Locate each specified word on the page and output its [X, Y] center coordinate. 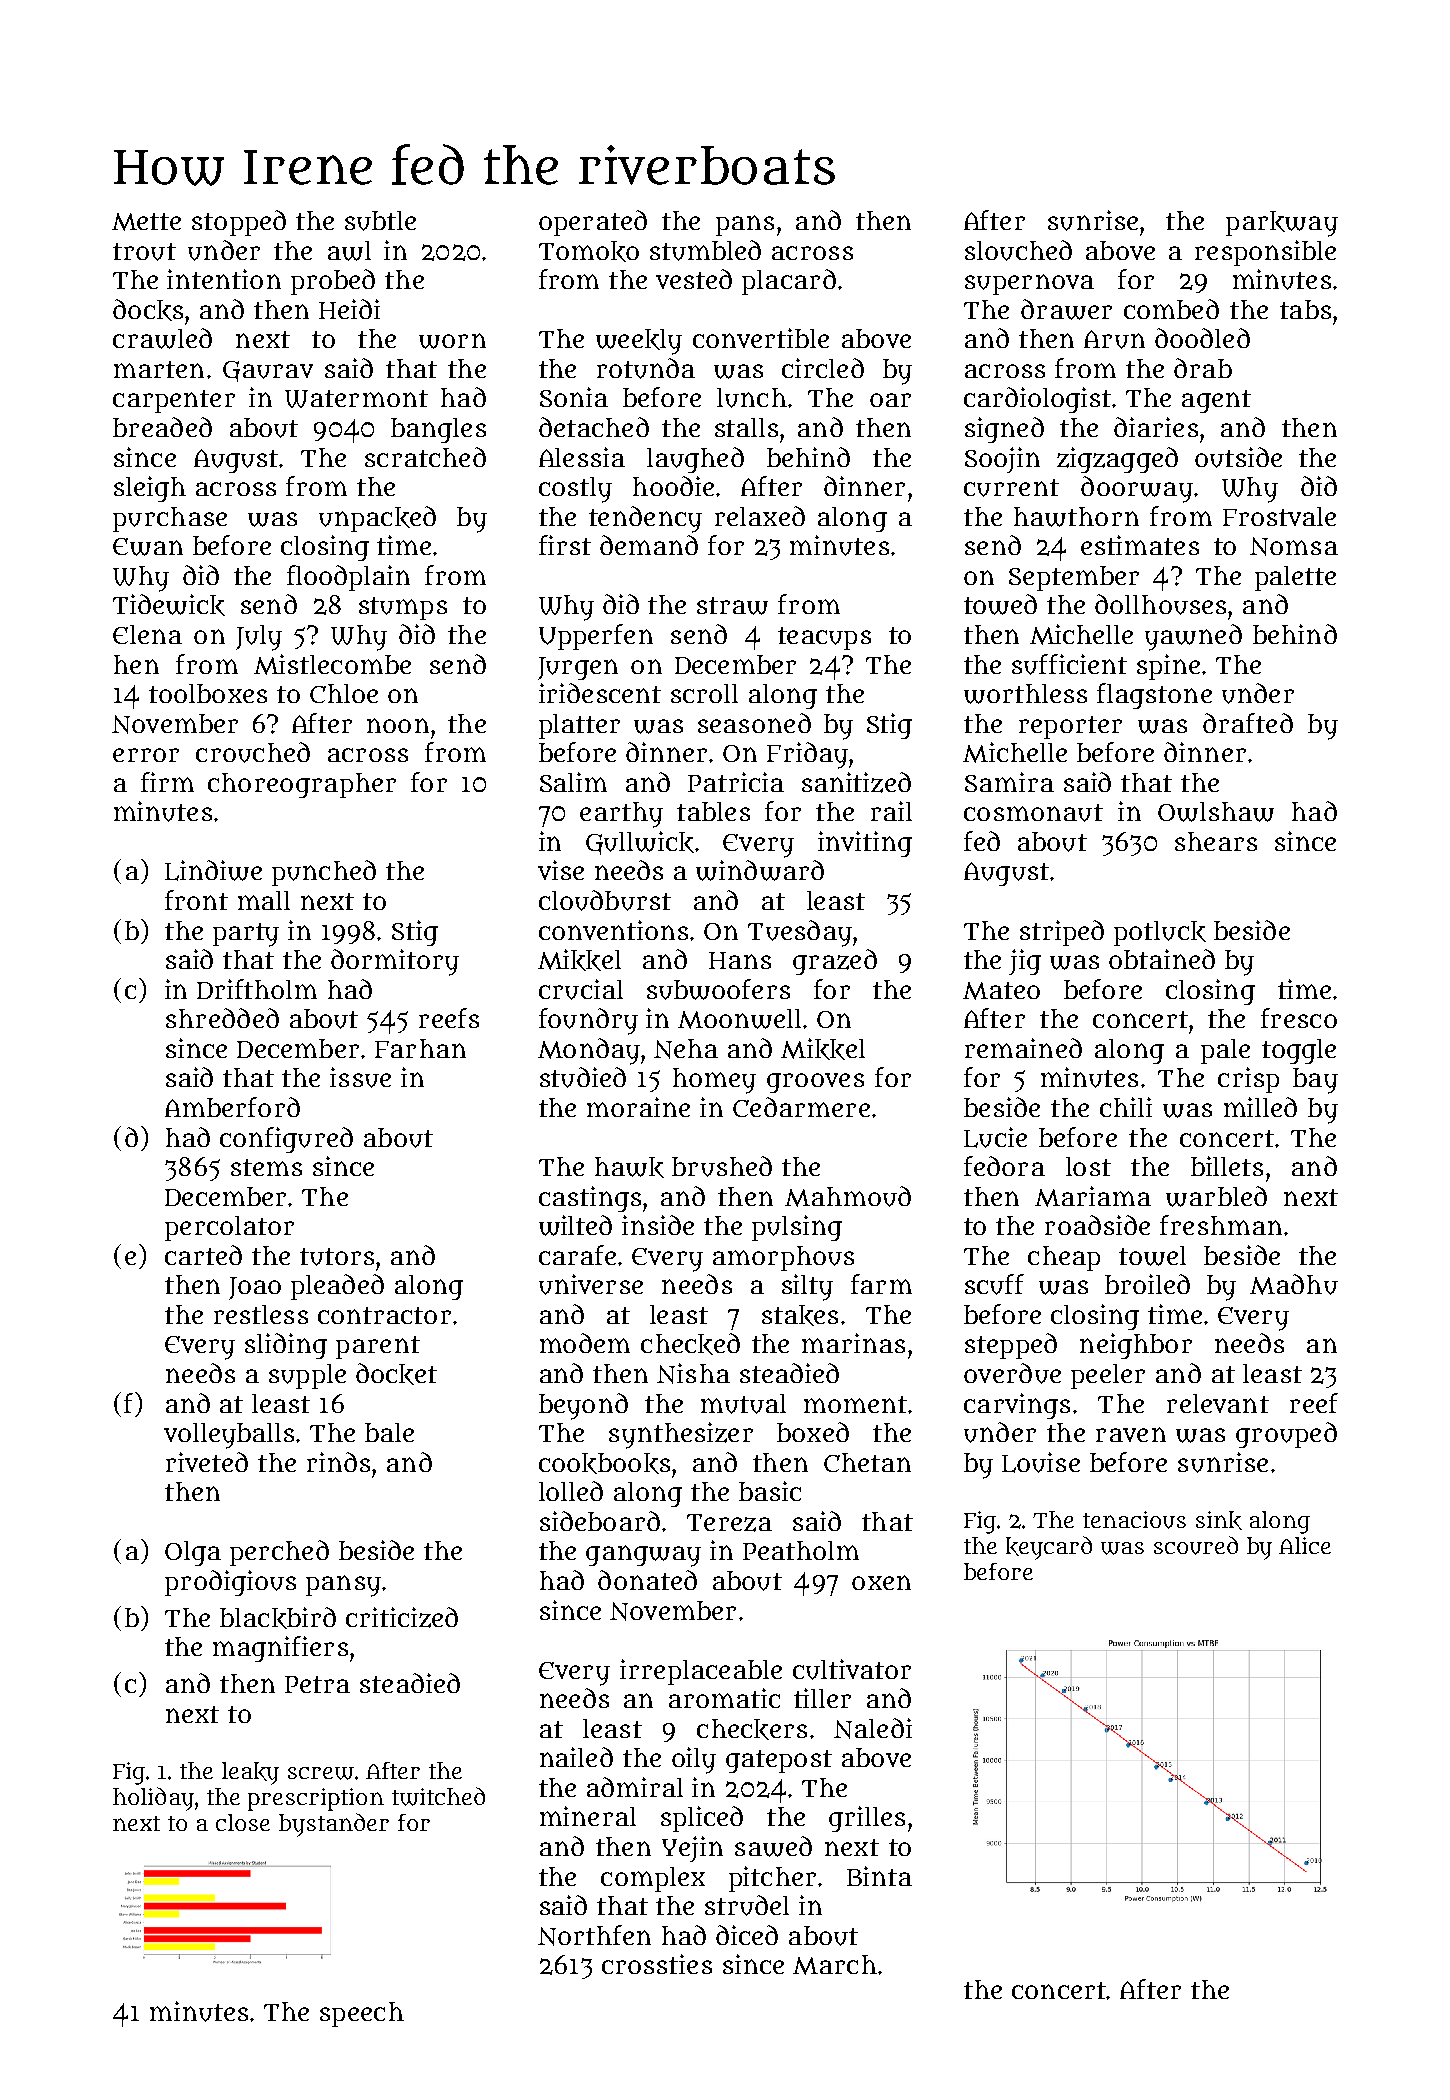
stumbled [705, 250]
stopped [239, 223]
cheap [1064, 1258]
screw [321, 1773]
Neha [686, 1049]
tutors [337, 1257]
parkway [1282, 224]
